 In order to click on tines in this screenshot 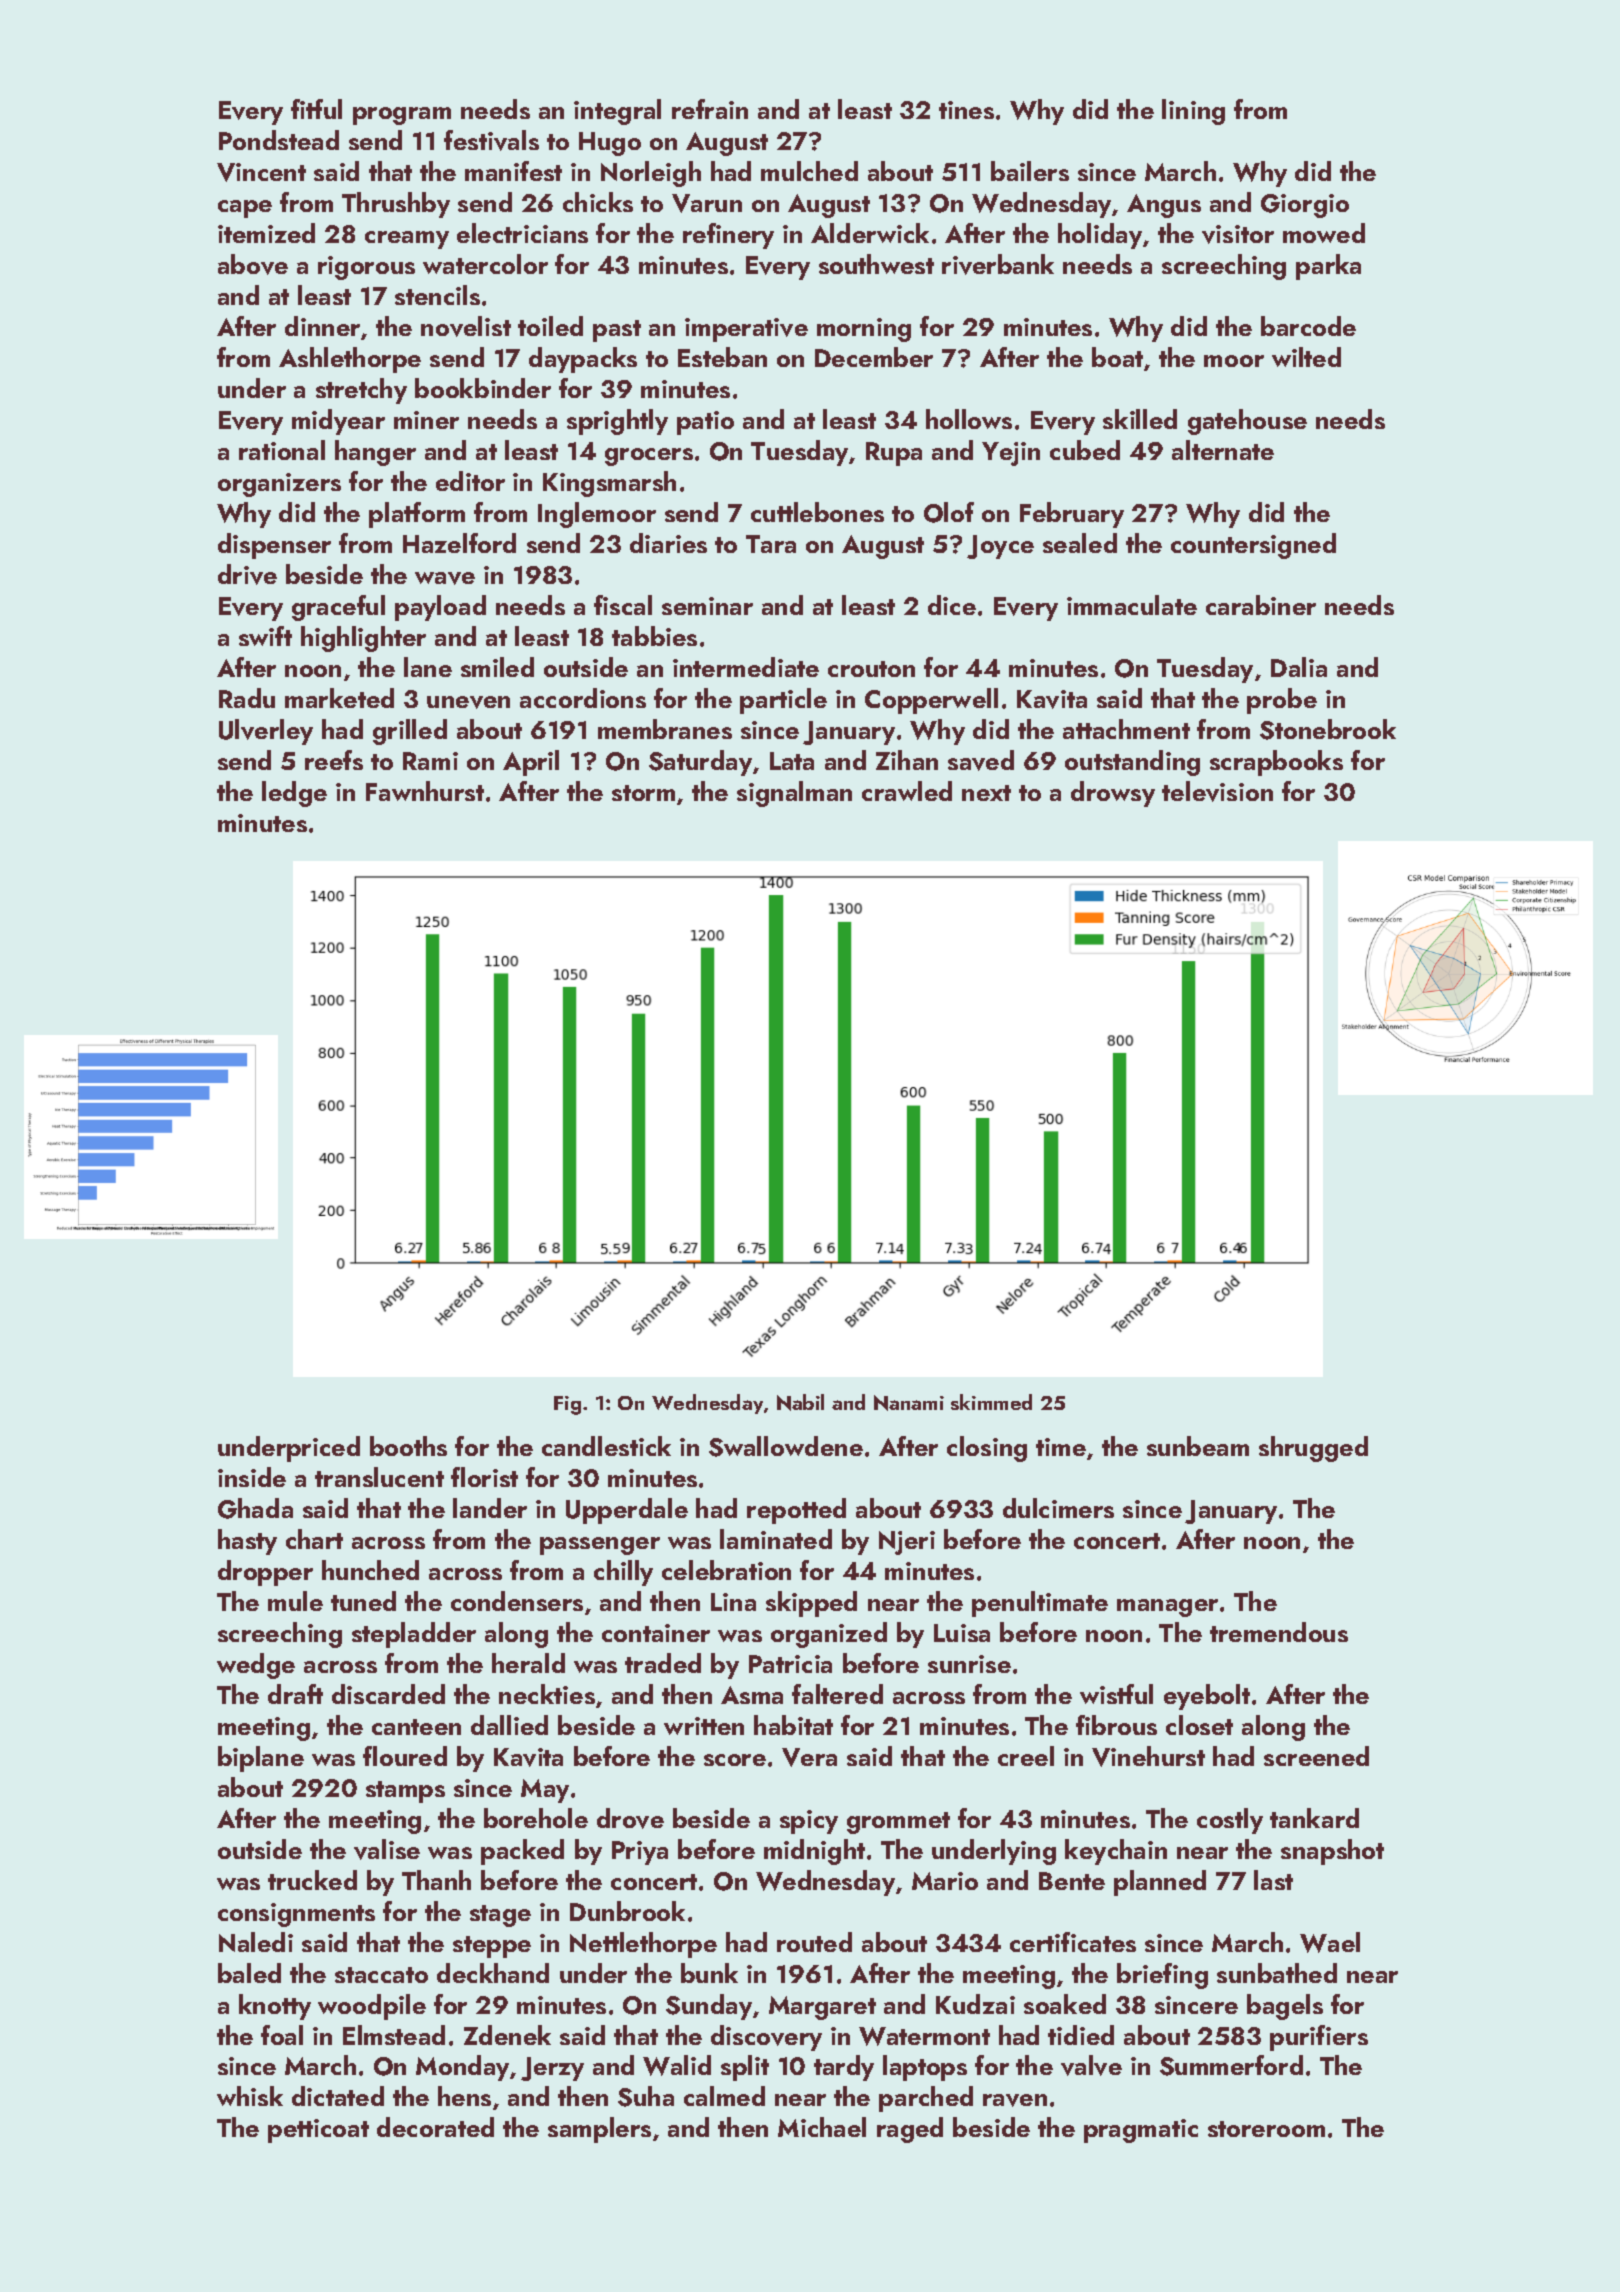, I will do `click(966, 110)`.
